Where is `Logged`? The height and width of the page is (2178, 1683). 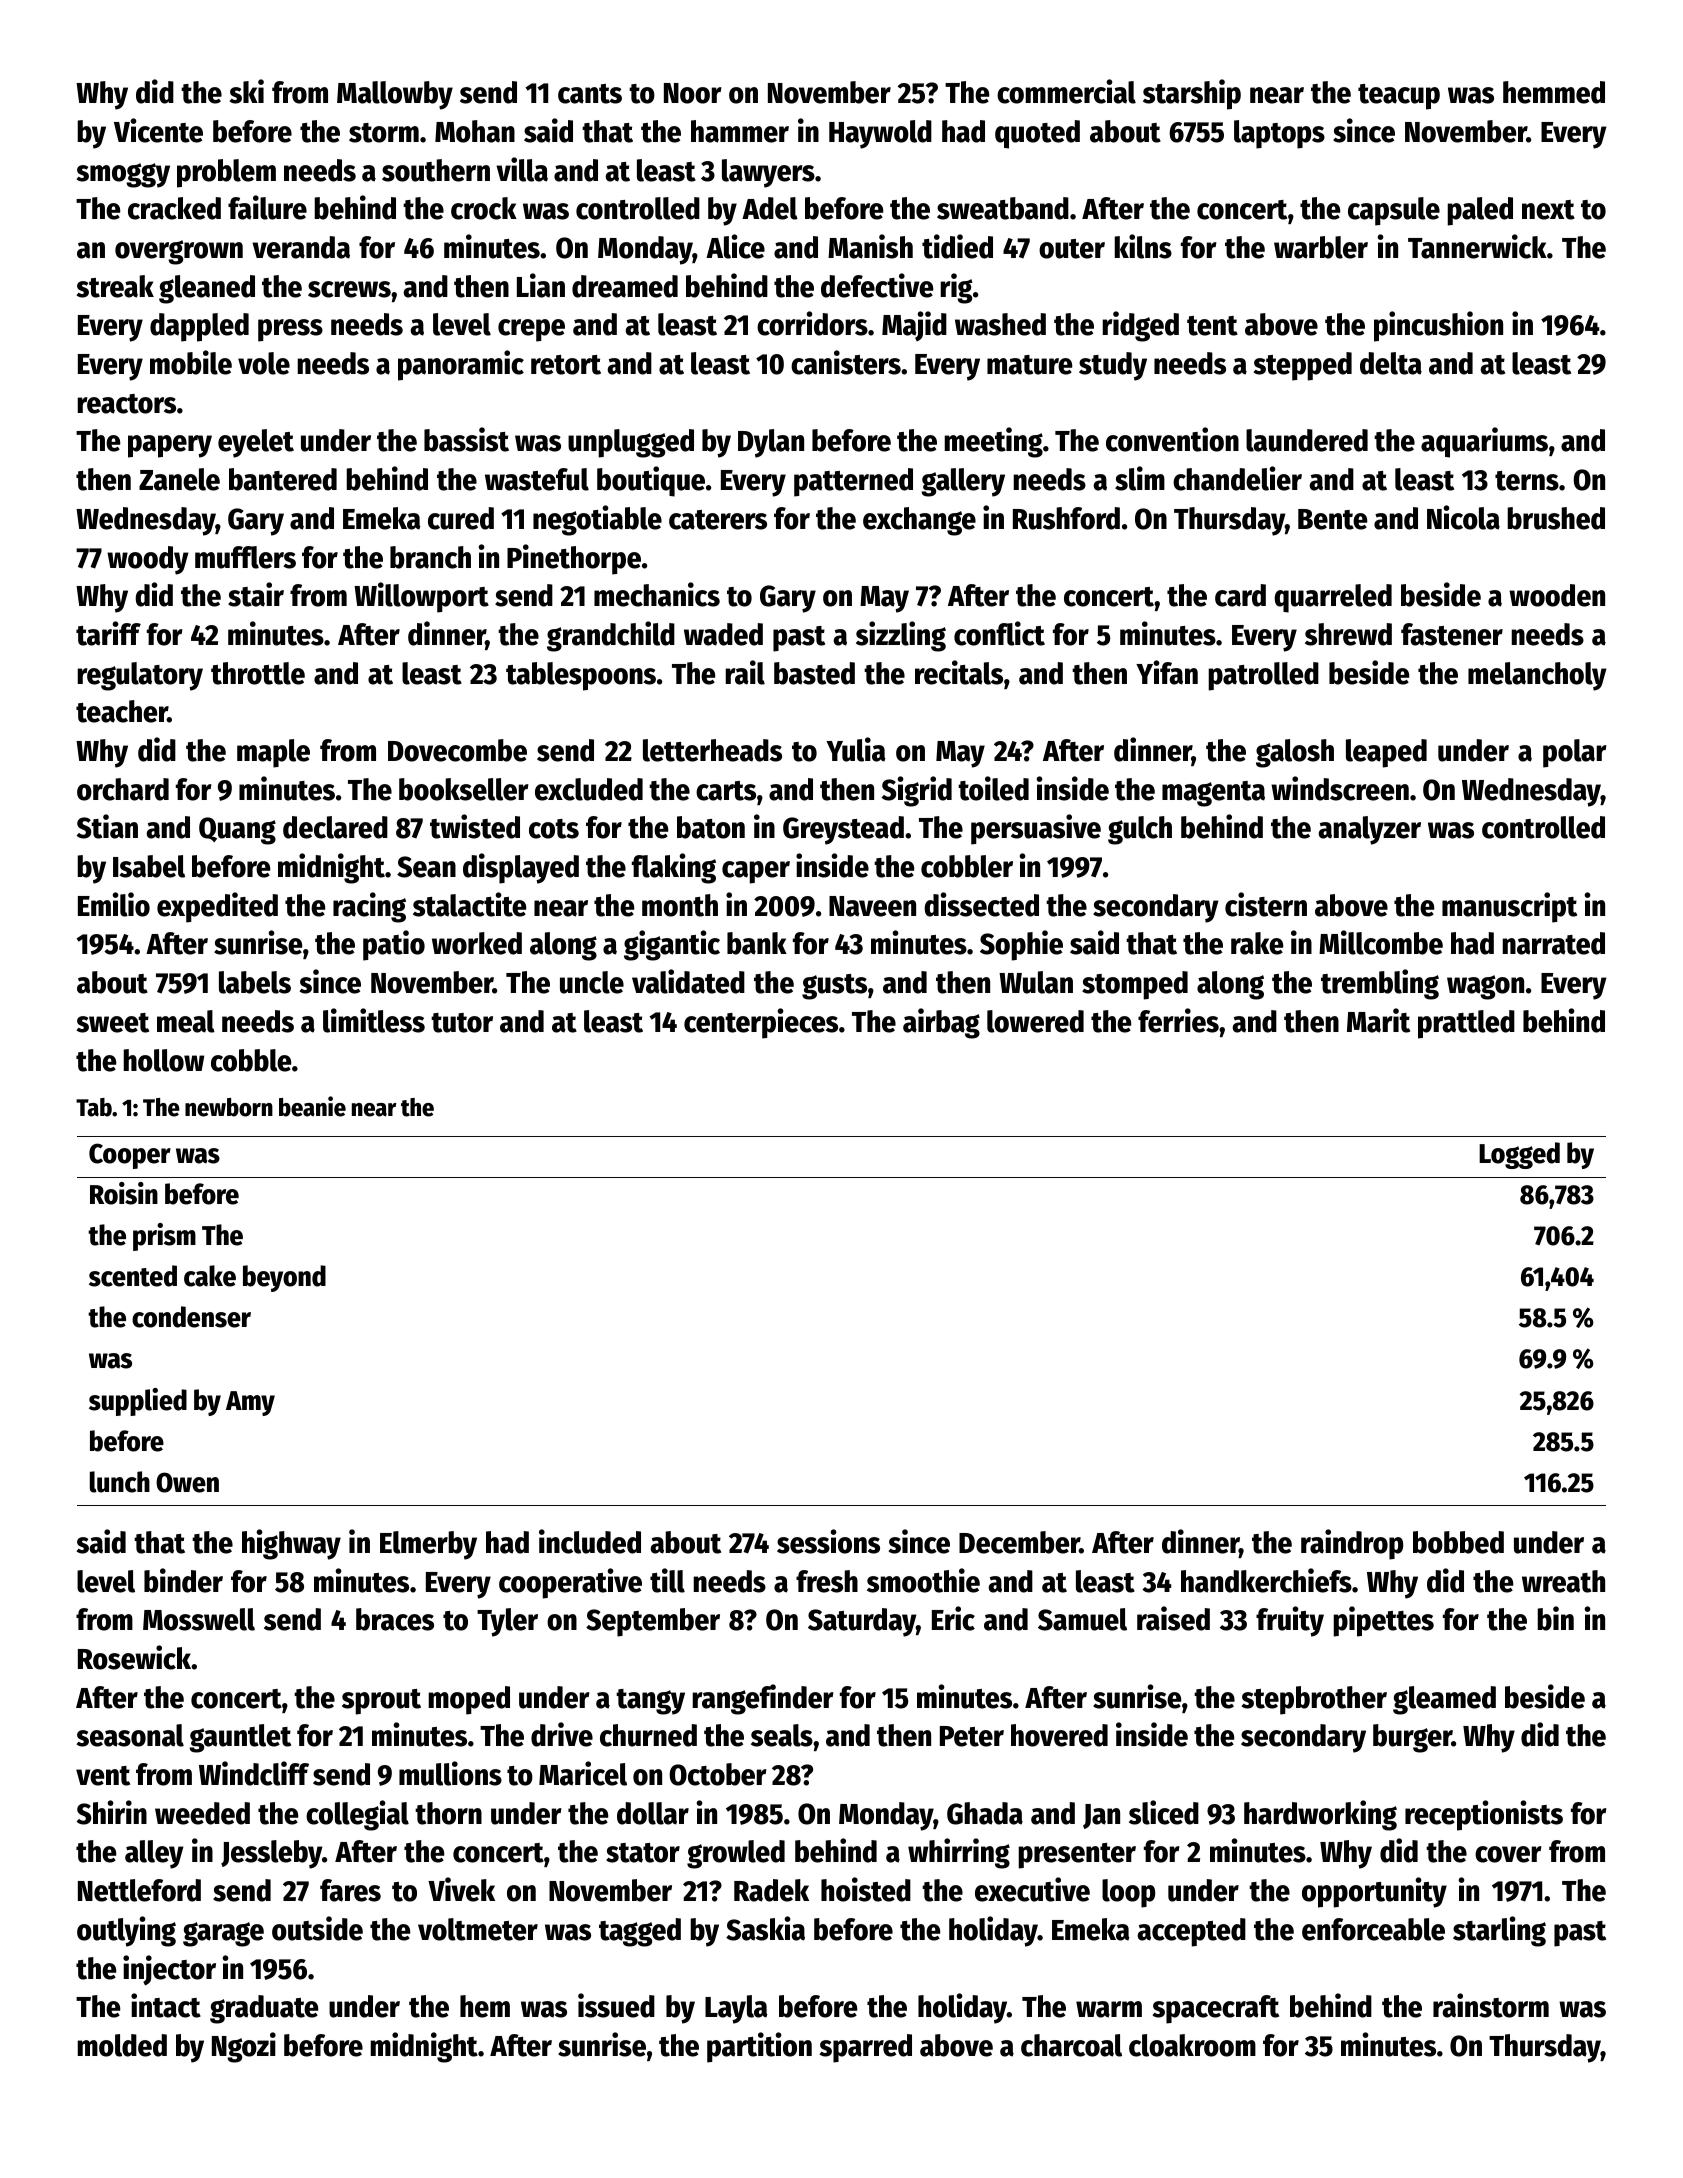 Logged is located at coordinates (1519, 1155).
